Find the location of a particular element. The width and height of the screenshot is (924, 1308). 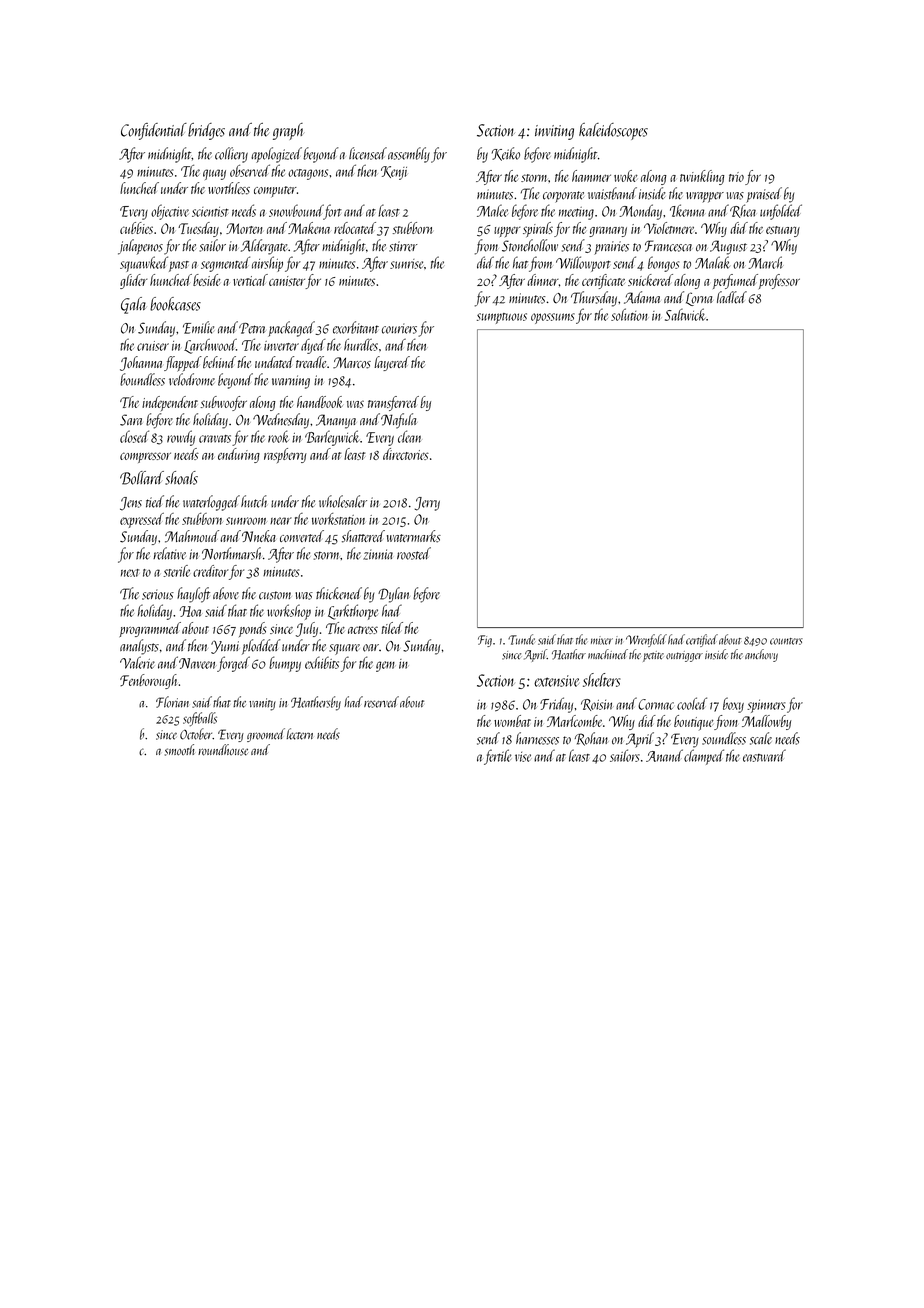

layered is located at coordinates (392, 363).
